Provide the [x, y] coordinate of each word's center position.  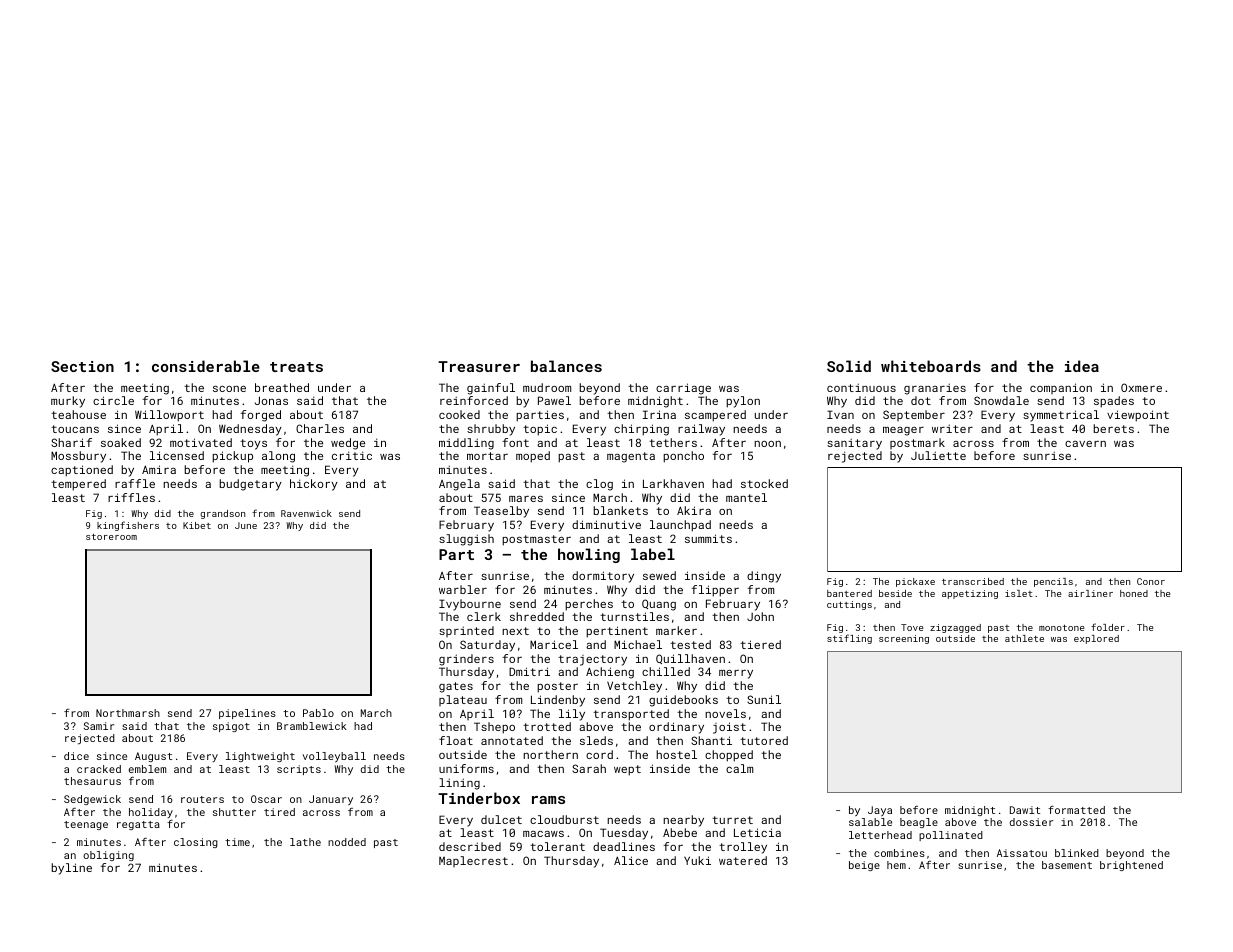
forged [260, 416]
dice [76, 756]
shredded [537, 616]
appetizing [970, 594]
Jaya [880, 811]
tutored [764, 740]
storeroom [111, 537]
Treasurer [479, 366]
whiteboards [931, 366]
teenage [86, 825]
